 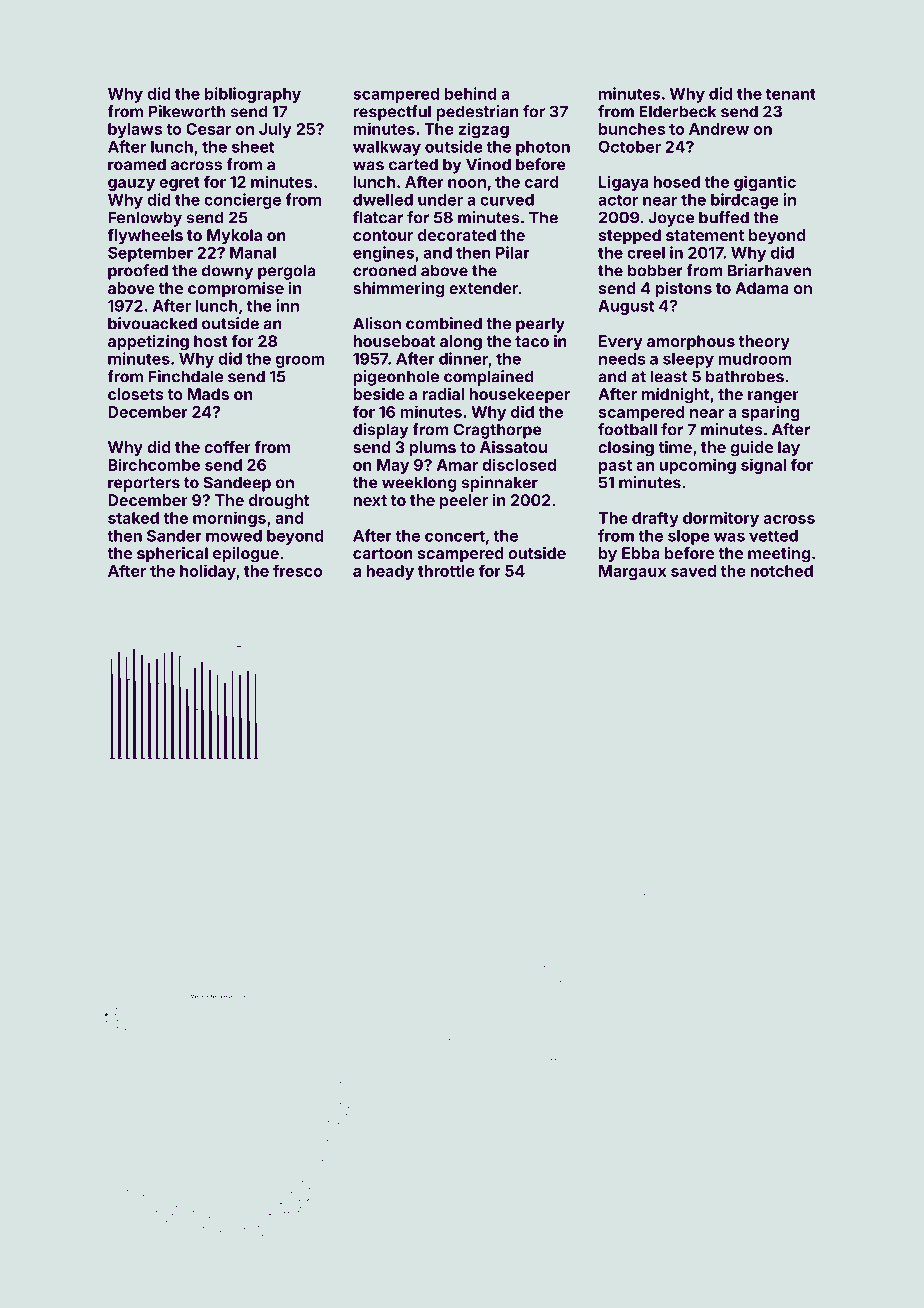 What do you see at coordinates (532, 341) in the image?
I see `taco` at bounding box center [532, 341].
